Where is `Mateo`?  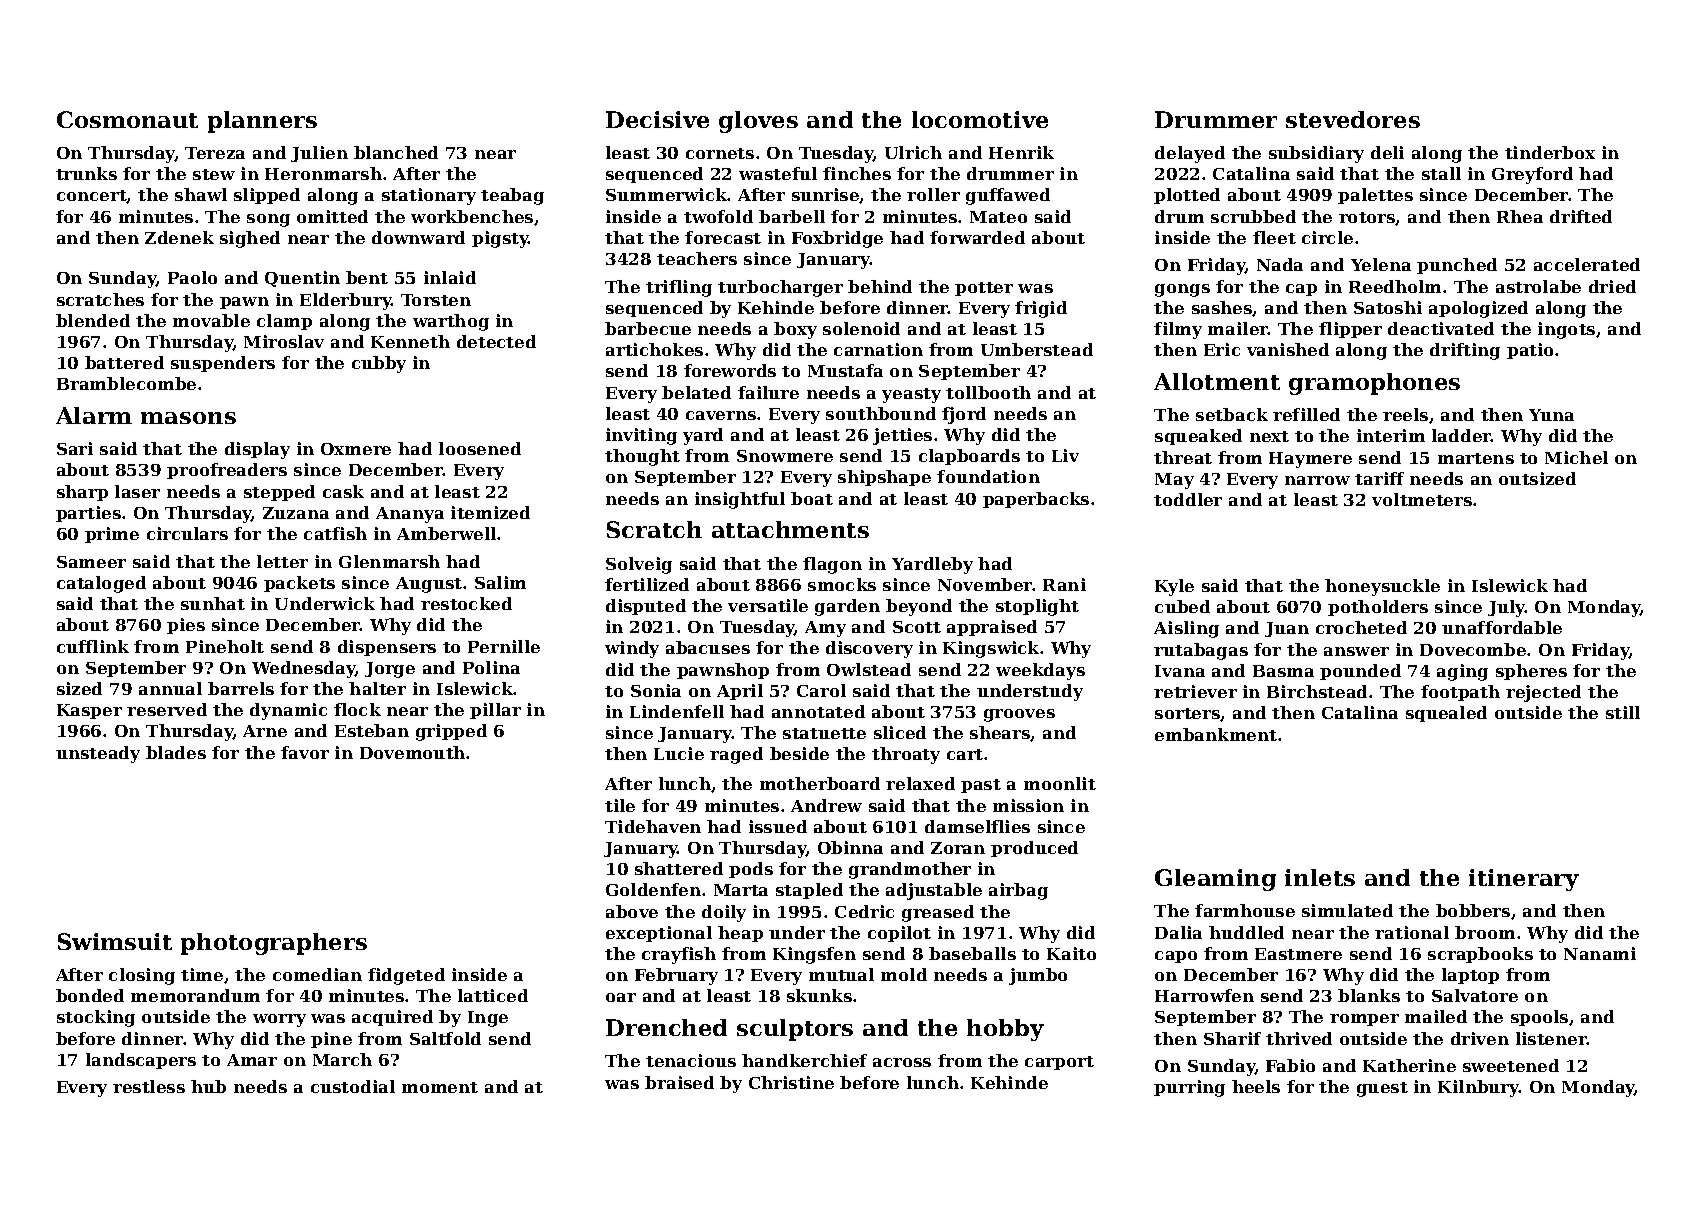 Mateo is located at coordinates (998, 217).
